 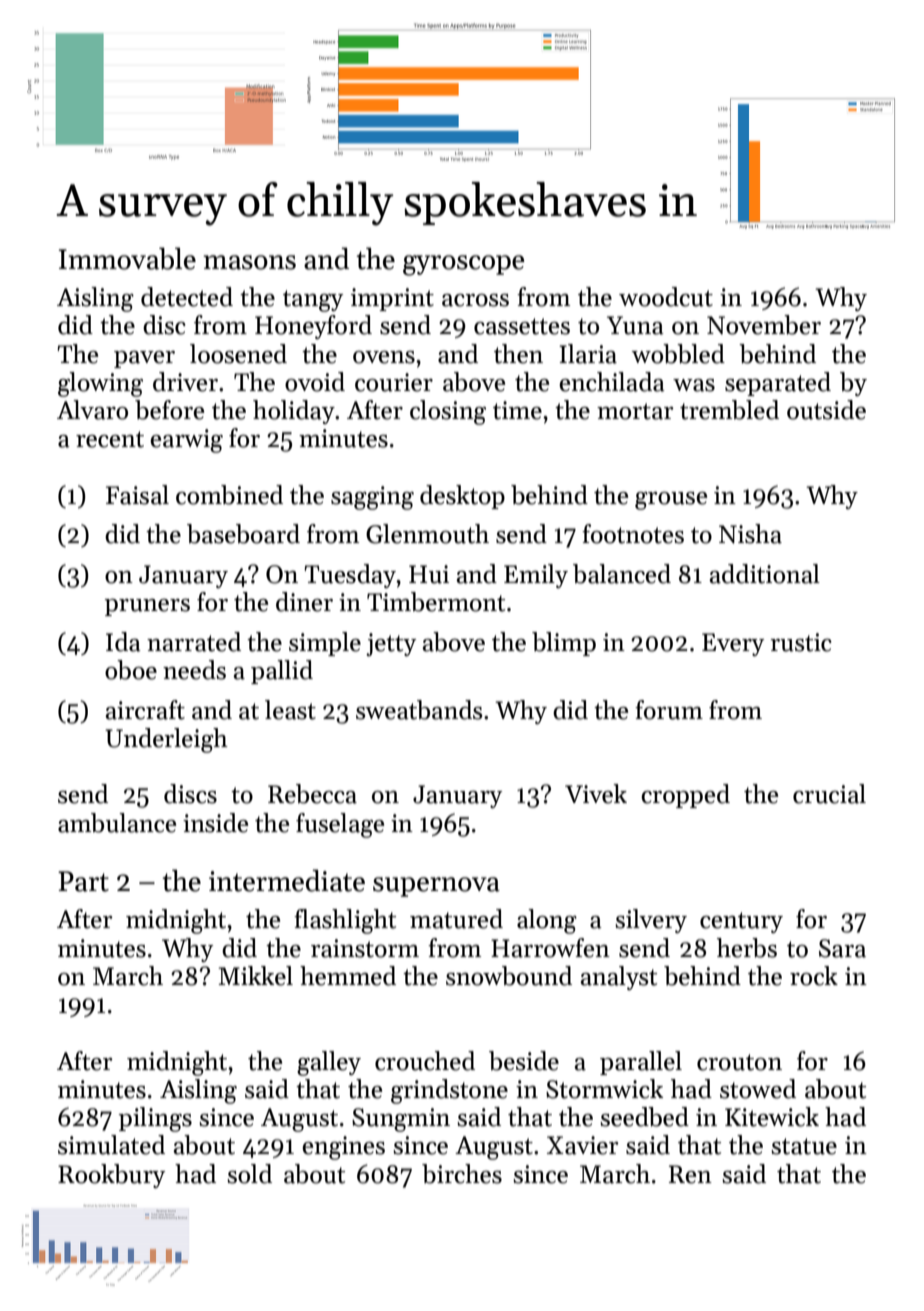 I want to click on paver, so click(x=144, y=359).
